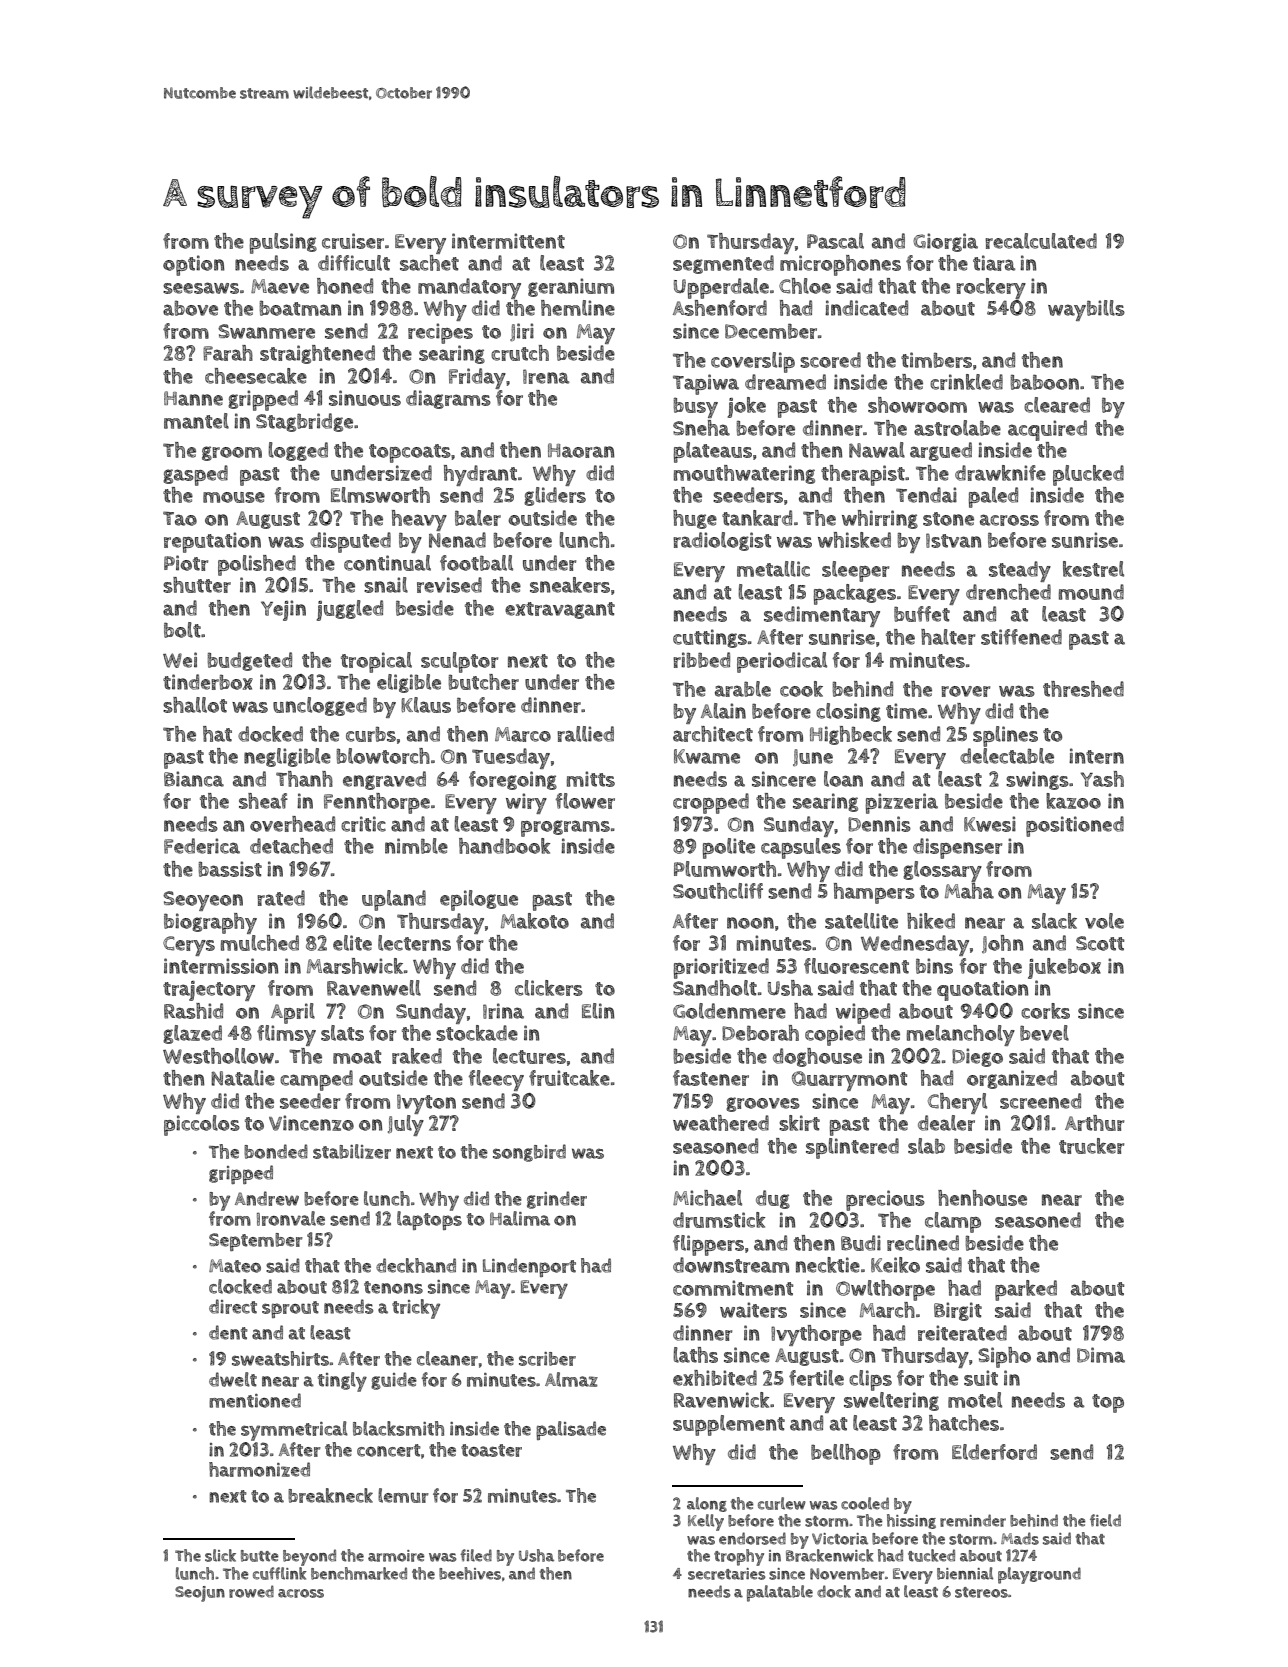 The width and height of the screenshot is (1288, 1667). I want to click on filed, so click(476, 1555).
